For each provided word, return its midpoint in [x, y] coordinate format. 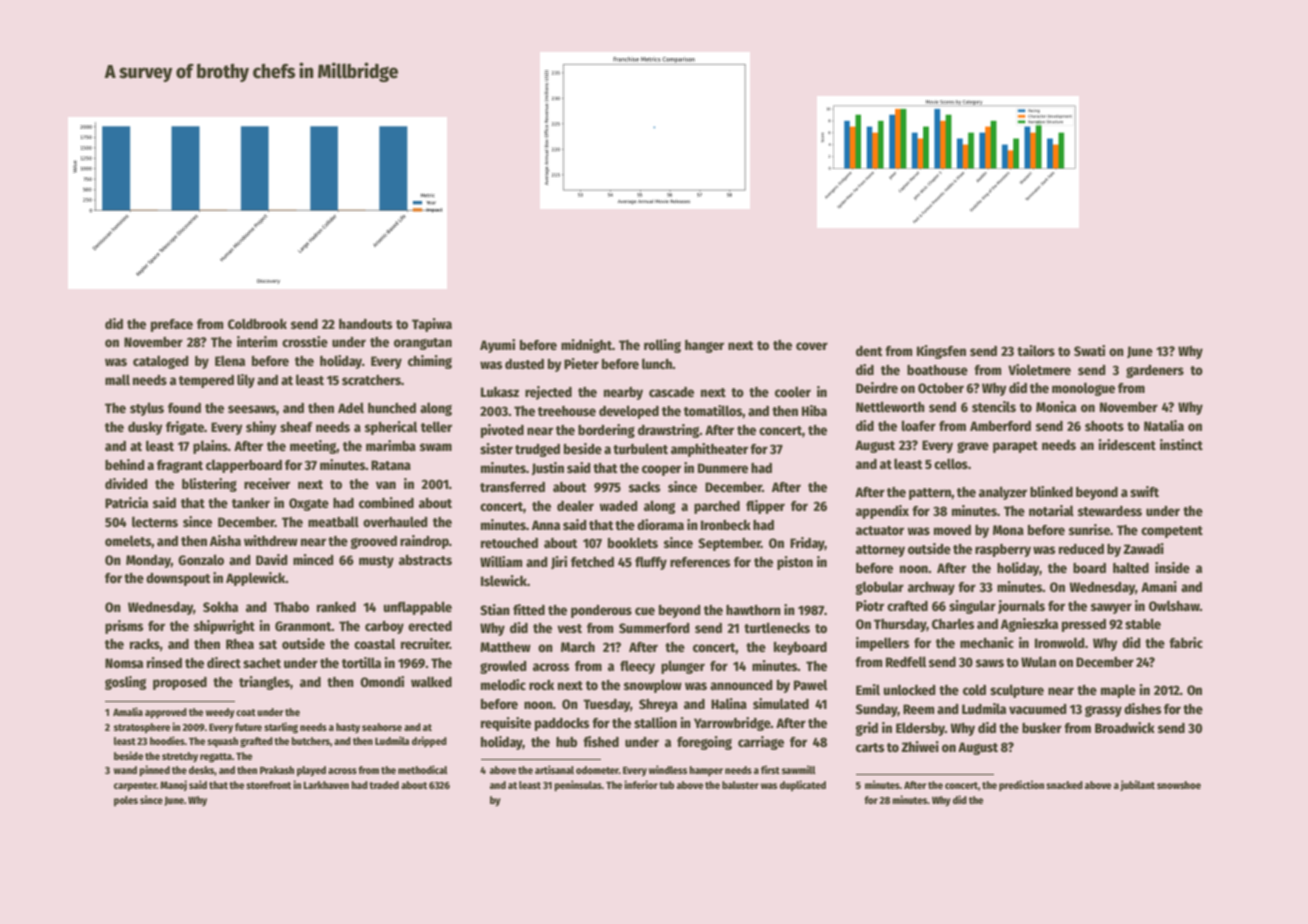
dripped [429, 741]
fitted [529, 609]
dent [869, 351]
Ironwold [1060, 642]
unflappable [418, 608]
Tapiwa [432, 325]
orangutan [423, 344]
